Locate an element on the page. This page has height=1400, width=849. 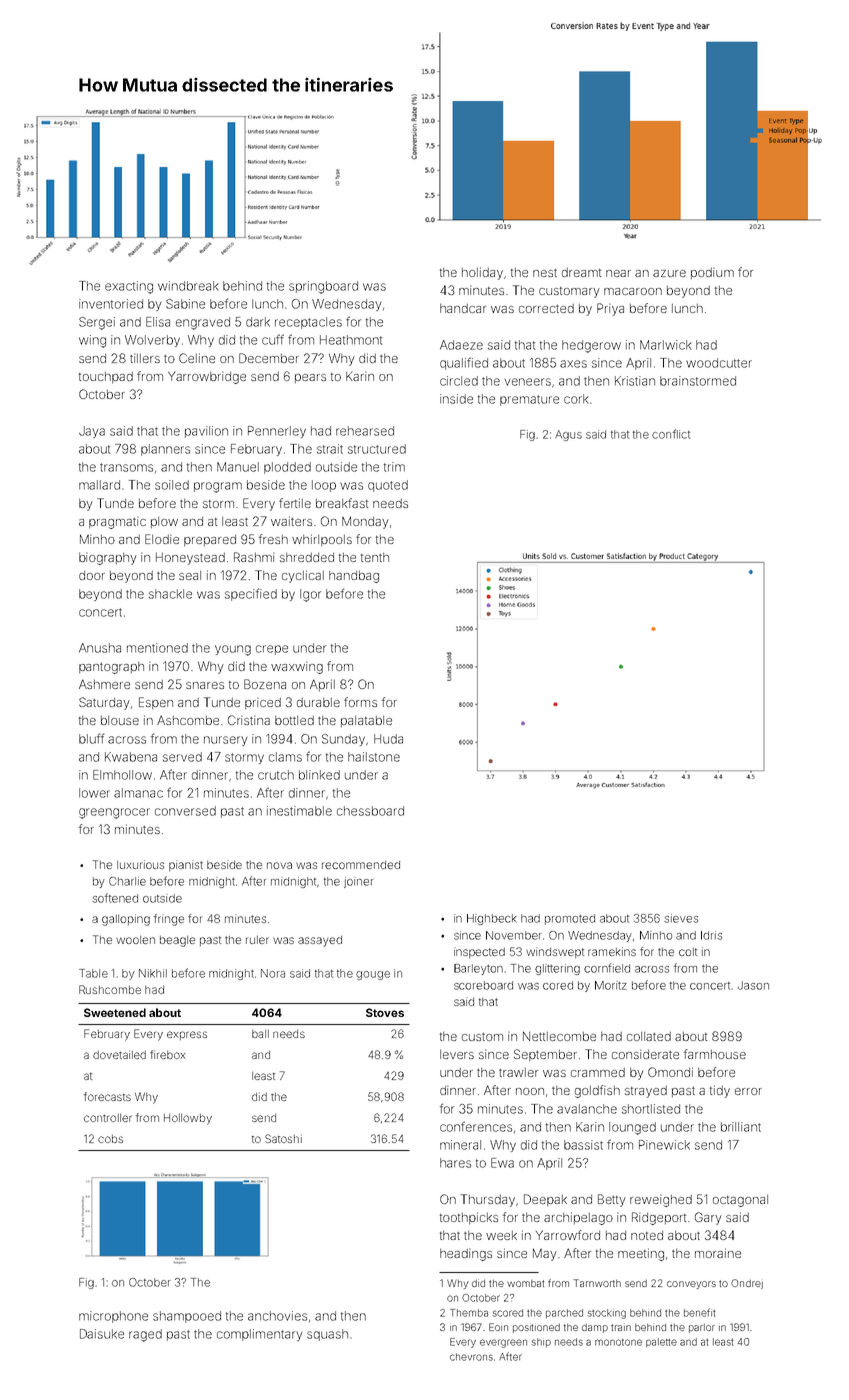
promoted is located at coordinates (570, 919).
